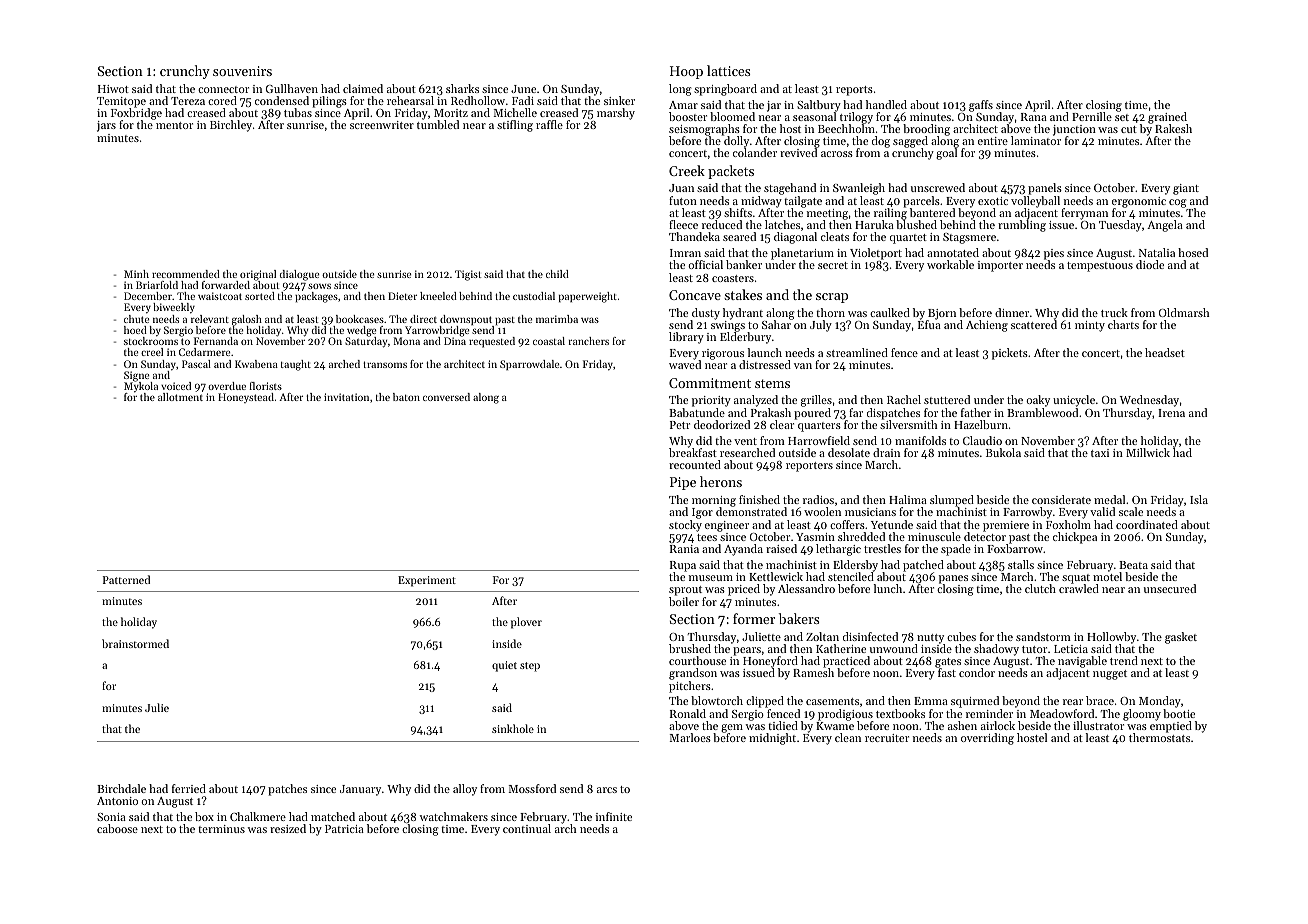  I want to click on vent, so click(745, 441).
